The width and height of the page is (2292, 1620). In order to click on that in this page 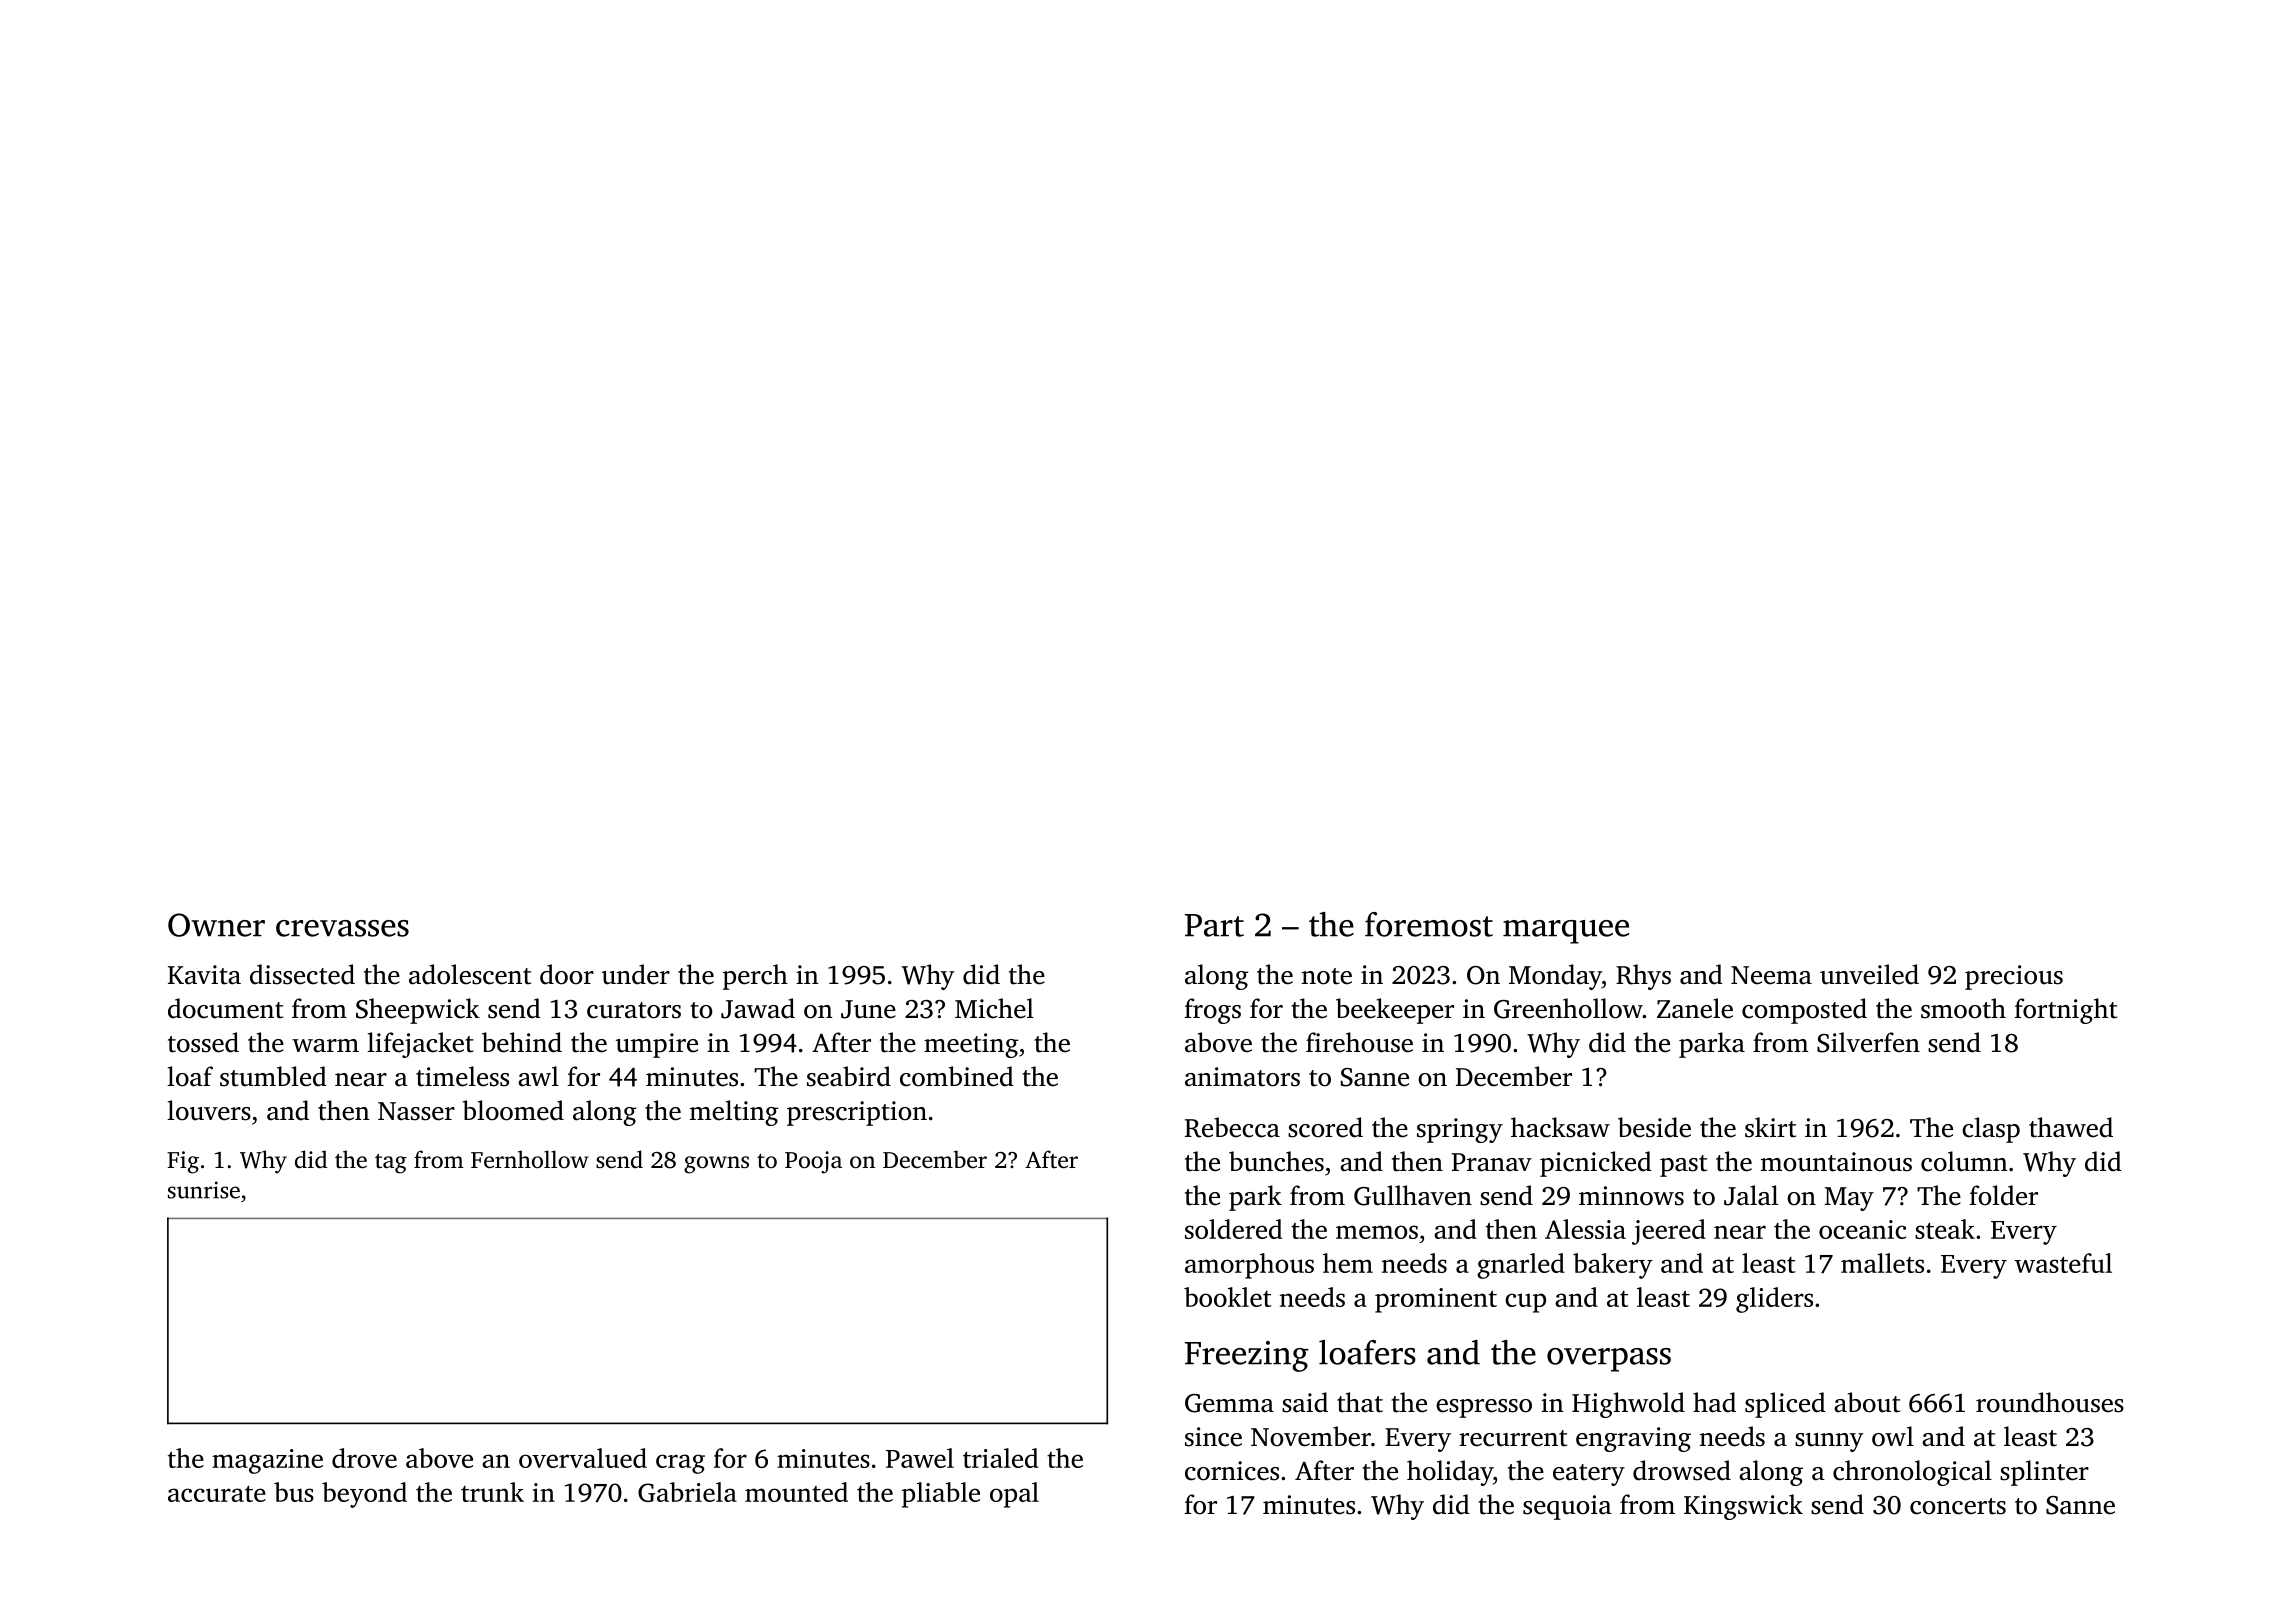, I will do `click(1360, 1402)`.
